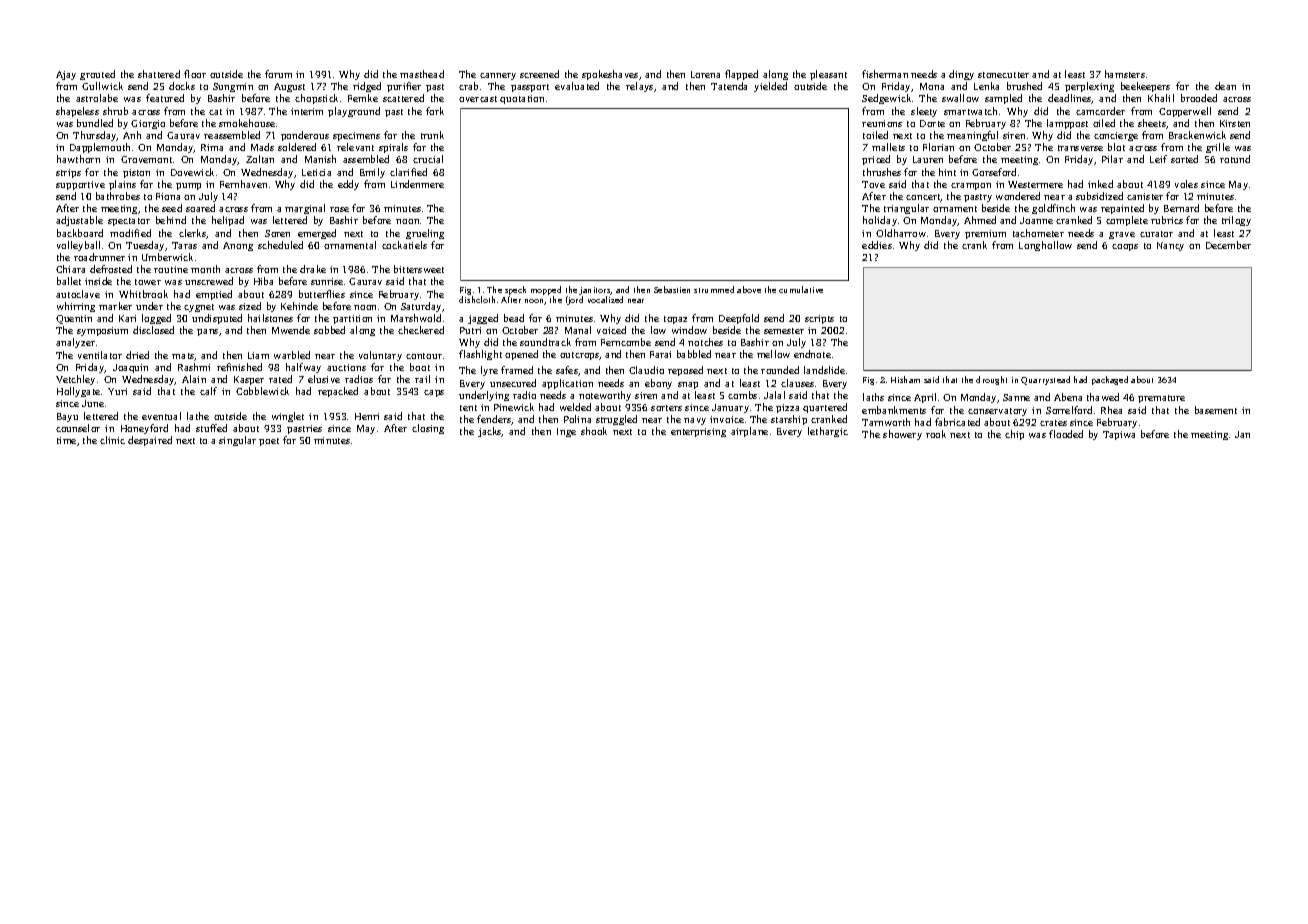  I want to click on lethargic, so click(828, 432).
